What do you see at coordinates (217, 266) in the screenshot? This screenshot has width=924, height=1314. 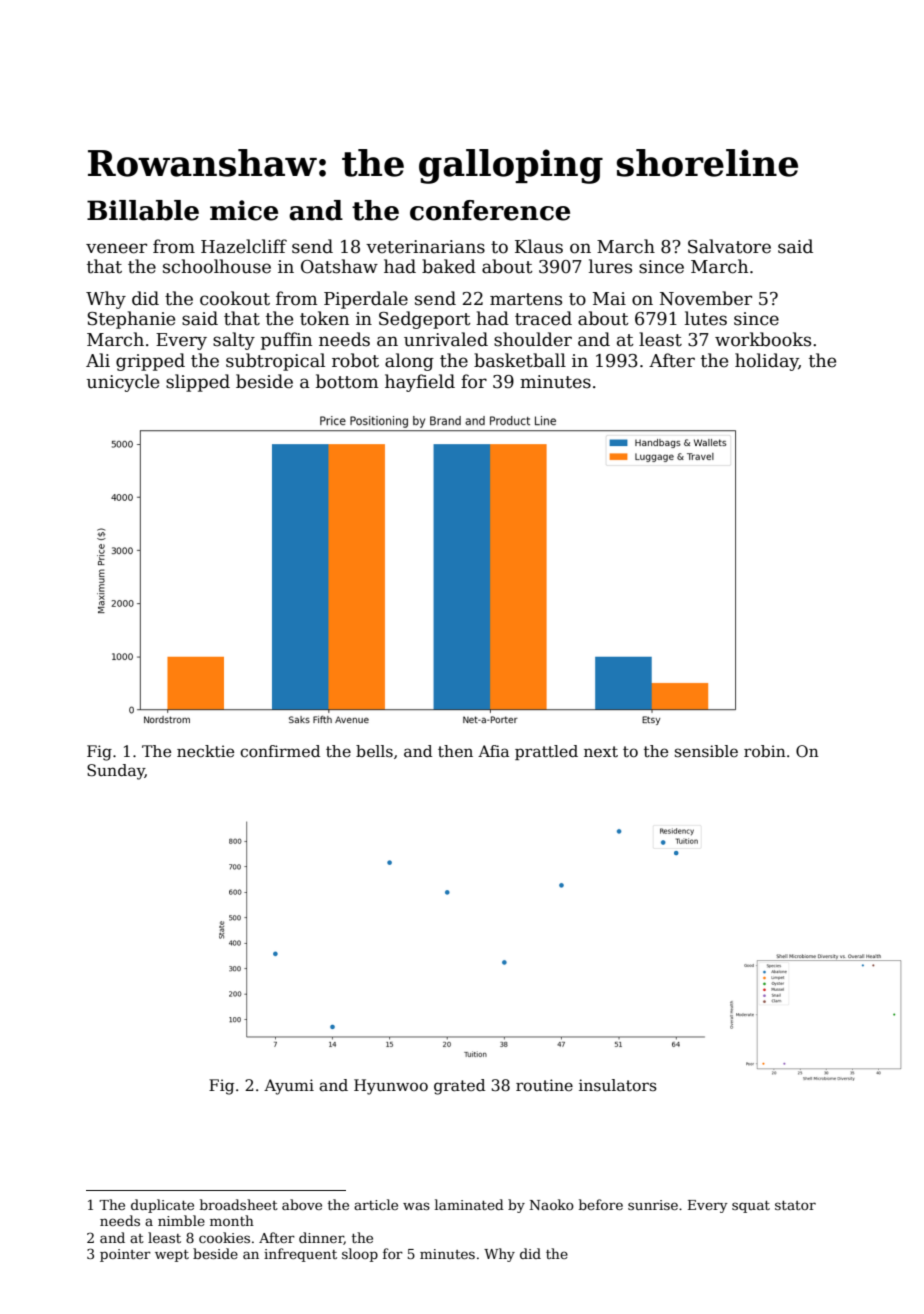 I see `schoolhouse` at bounding box center [217, 266].
